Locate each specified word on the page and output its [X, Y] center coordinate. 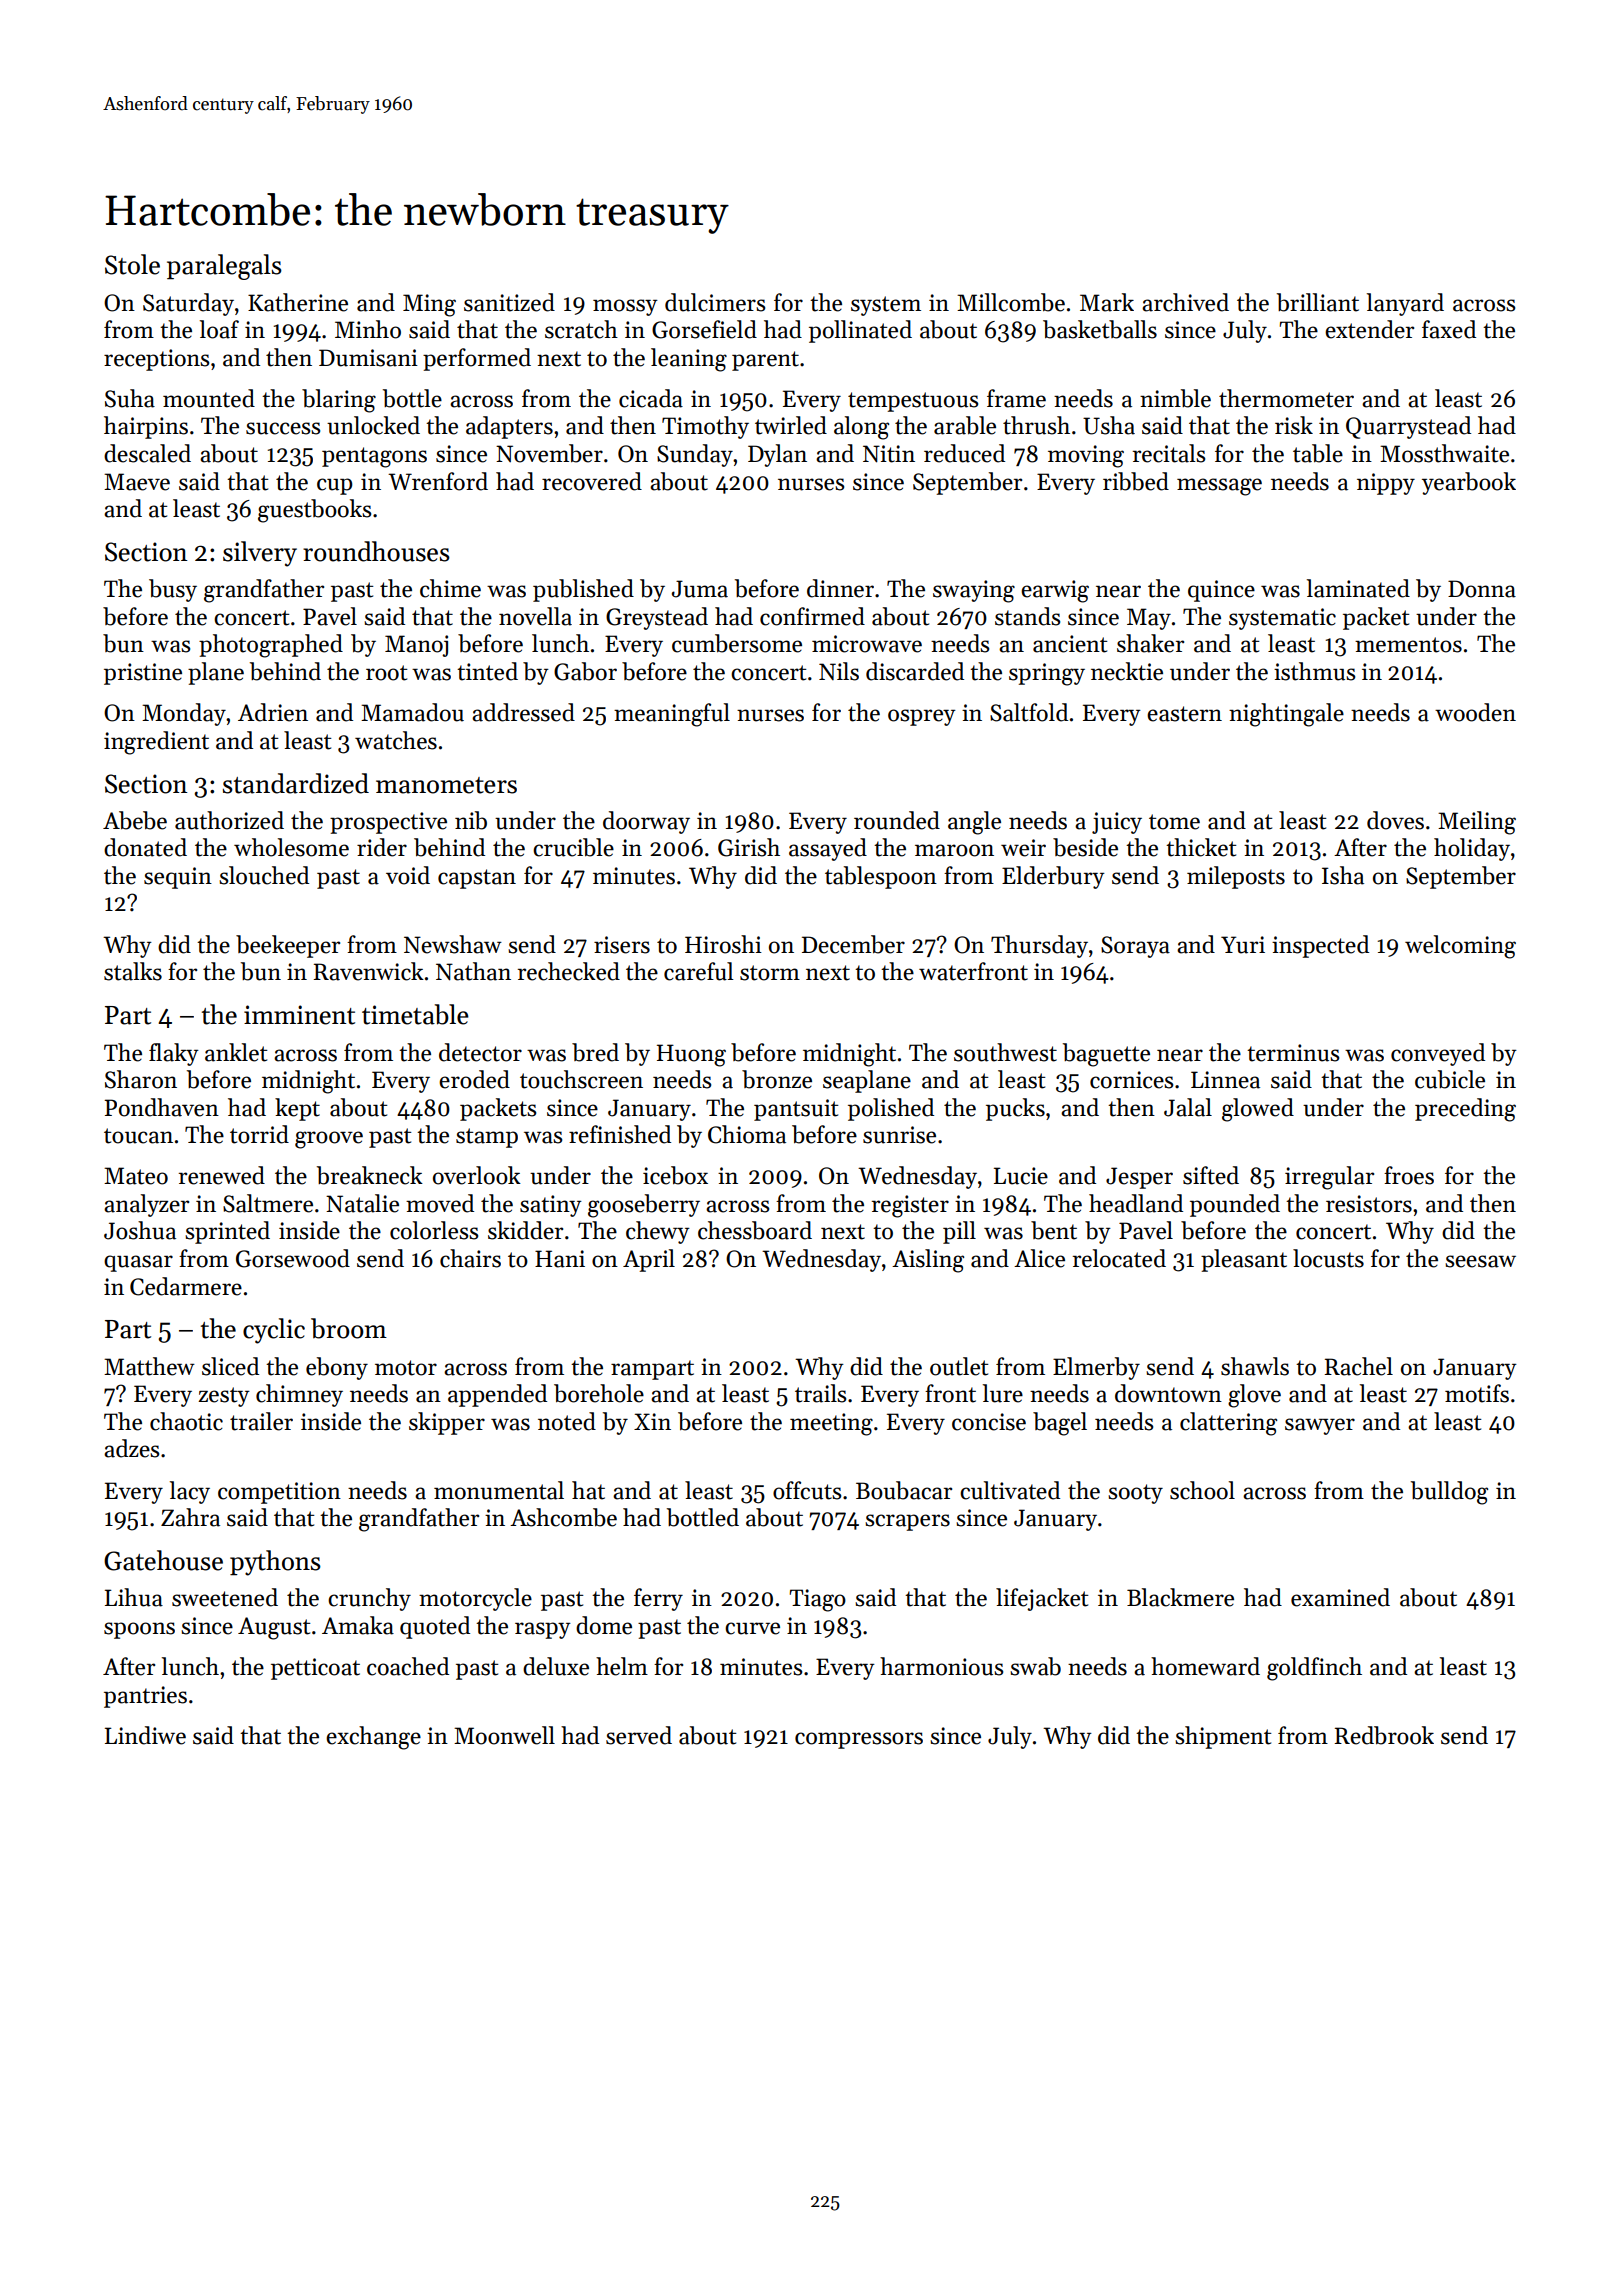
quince [1221, 591]
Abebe [135, 820]
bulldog [1449, 1493]
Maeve [137, 482]
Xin [652, 1421]
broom [349, 1328]
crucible [573, 847]
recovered [592, 481]
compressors [859, 1740]
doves [1395, 820]
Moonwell [504, 1735]
